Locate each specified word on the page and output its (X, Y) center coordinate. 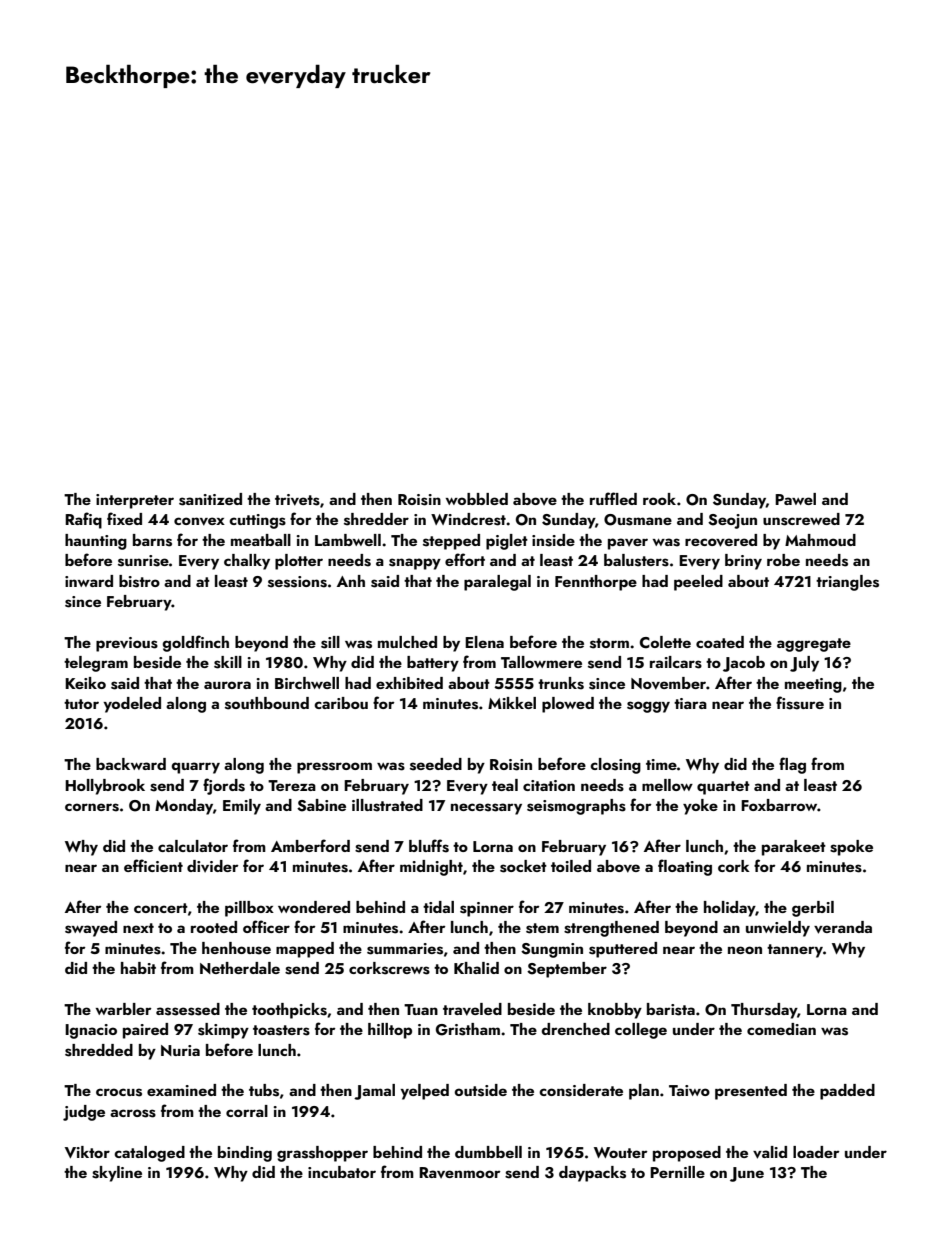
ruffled (613, 498)
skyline (117, 1174)
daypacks (592, 1174)
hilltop (390, 1031)
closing (615, 766)
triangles (847, 583)
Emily (242, 807)
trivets (297, 500)
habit (138, 968)
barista (671, 1009)
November (668, 683)
